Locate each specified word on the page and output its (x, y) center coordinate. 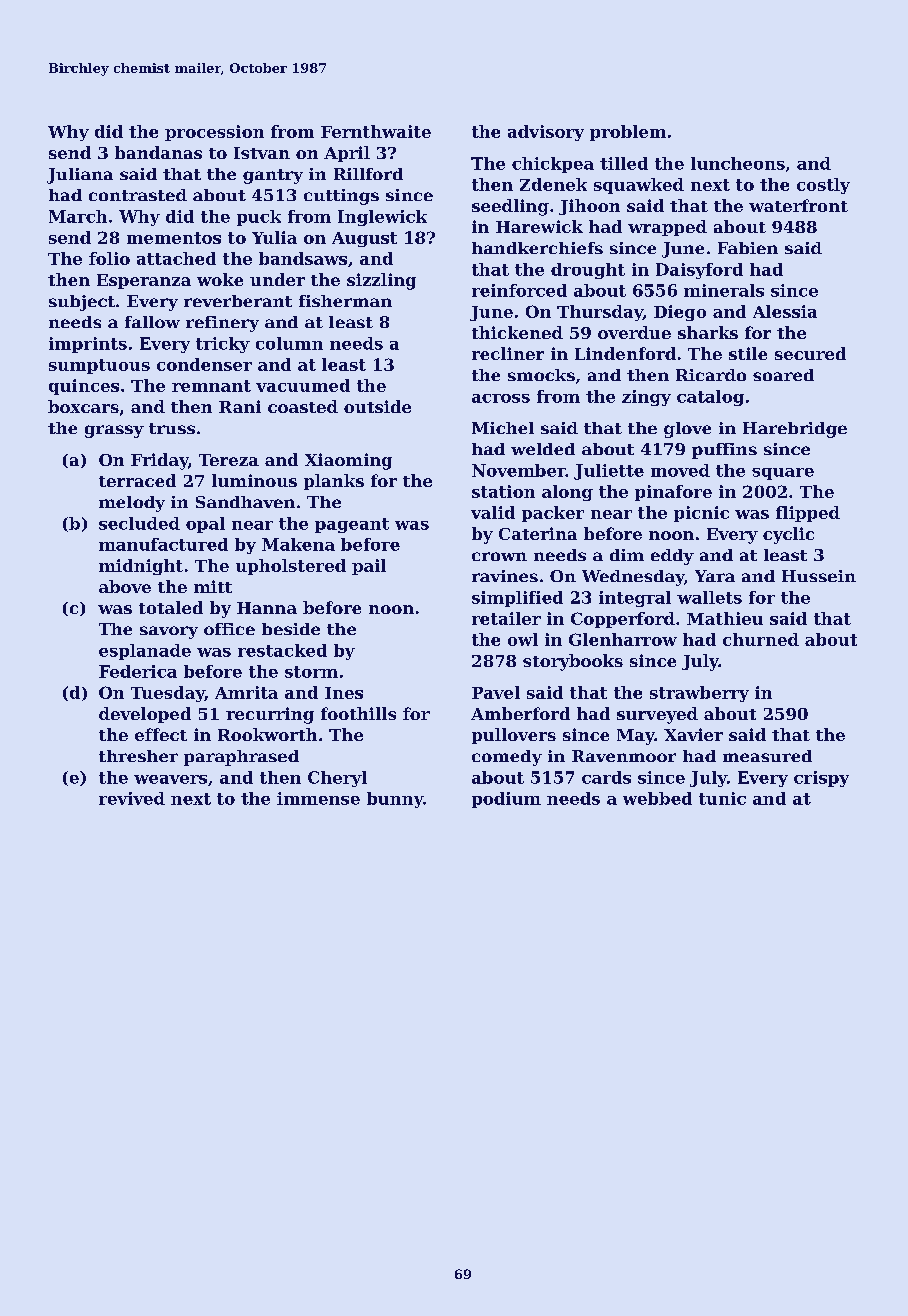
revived (132, 798)
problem (628, 133)
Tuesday (168, 694)
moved (680, 470)
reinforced (519, 290)
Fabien (748, 248)
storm (311, 672)
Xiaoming (348, 461)
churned (761, 639)
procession (214, 133)
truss (172, 428)
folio (109, 258)
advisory (546, 133)
